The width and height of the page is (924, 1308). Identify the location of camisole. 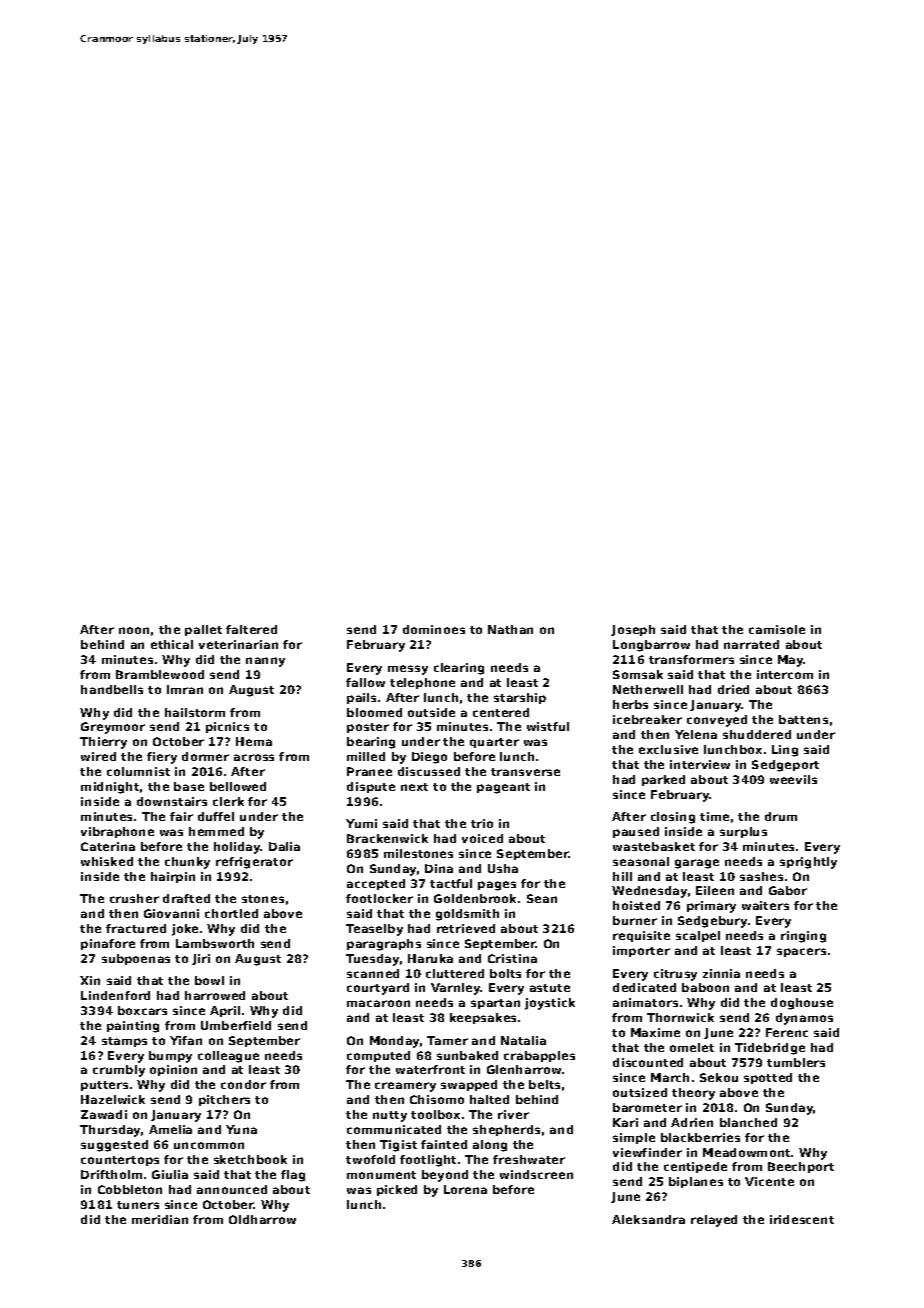
(777, 629).
